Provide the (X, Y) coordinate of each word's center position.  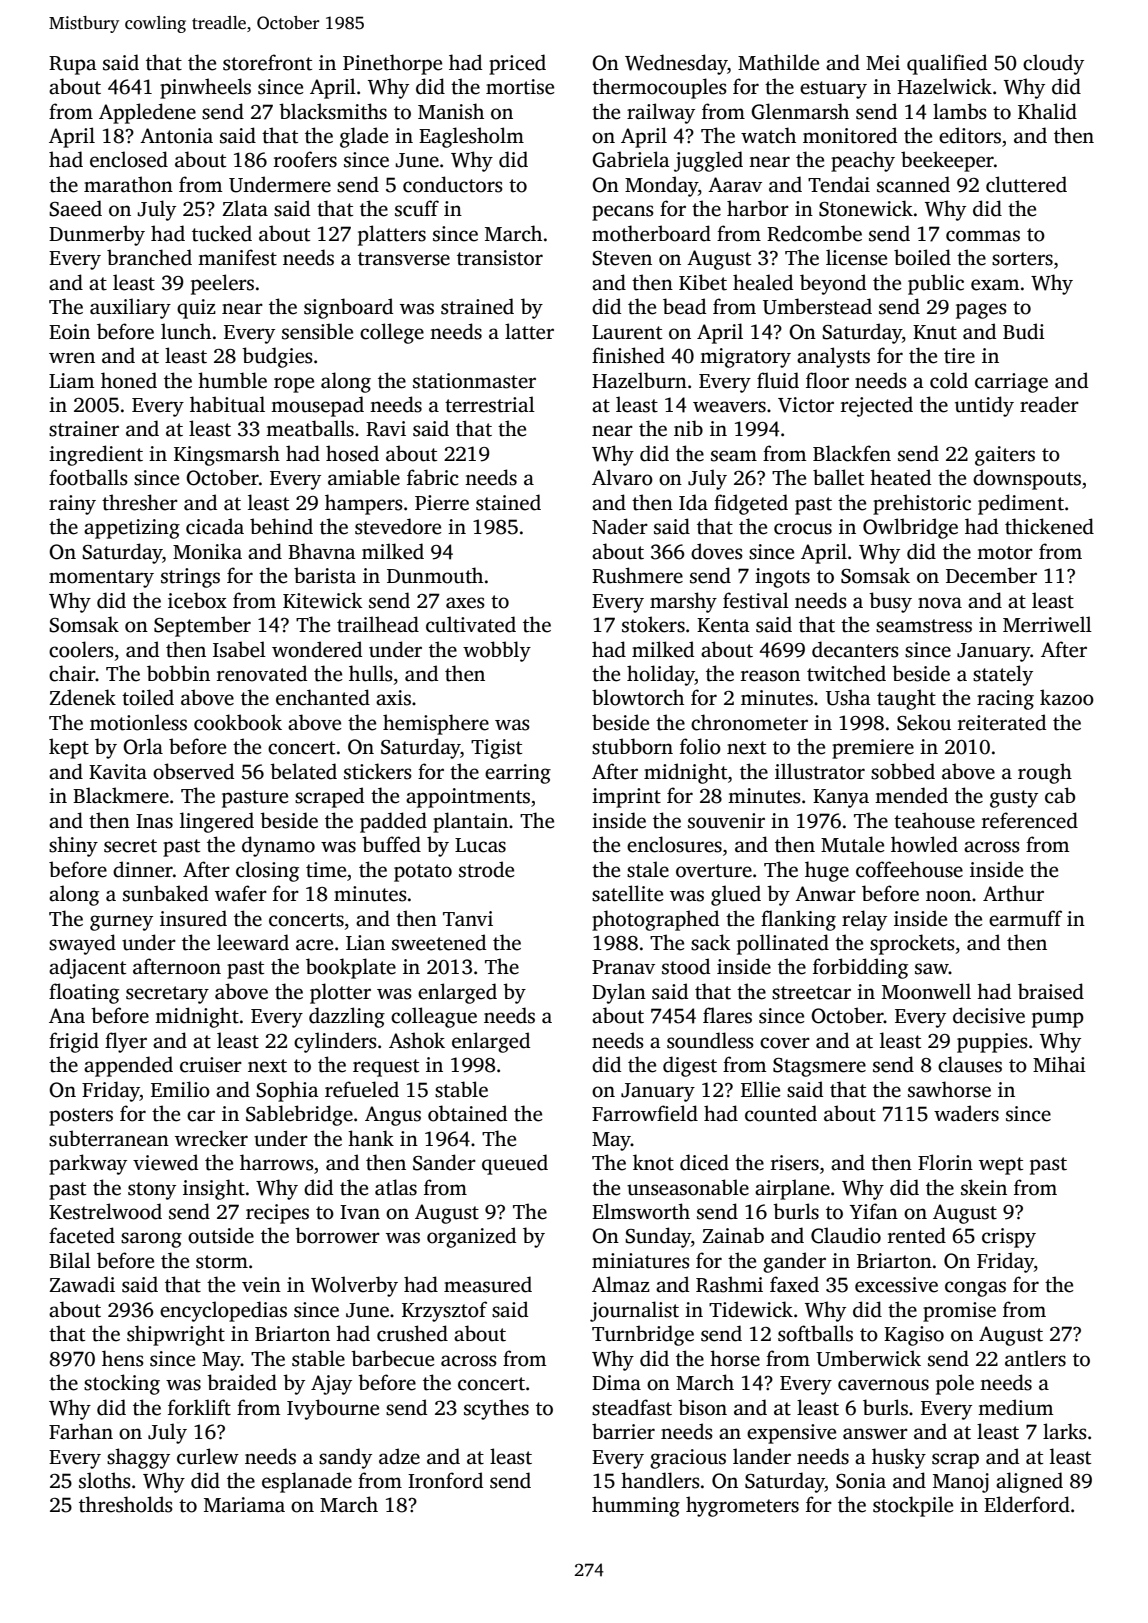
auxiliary (130, 308)
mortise (520, 87)
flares (727, 1015)
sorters (1022, 259)
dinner (143, 869)
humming (636, 1506)
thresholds (126, 1504)
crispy (1009, 1238)
